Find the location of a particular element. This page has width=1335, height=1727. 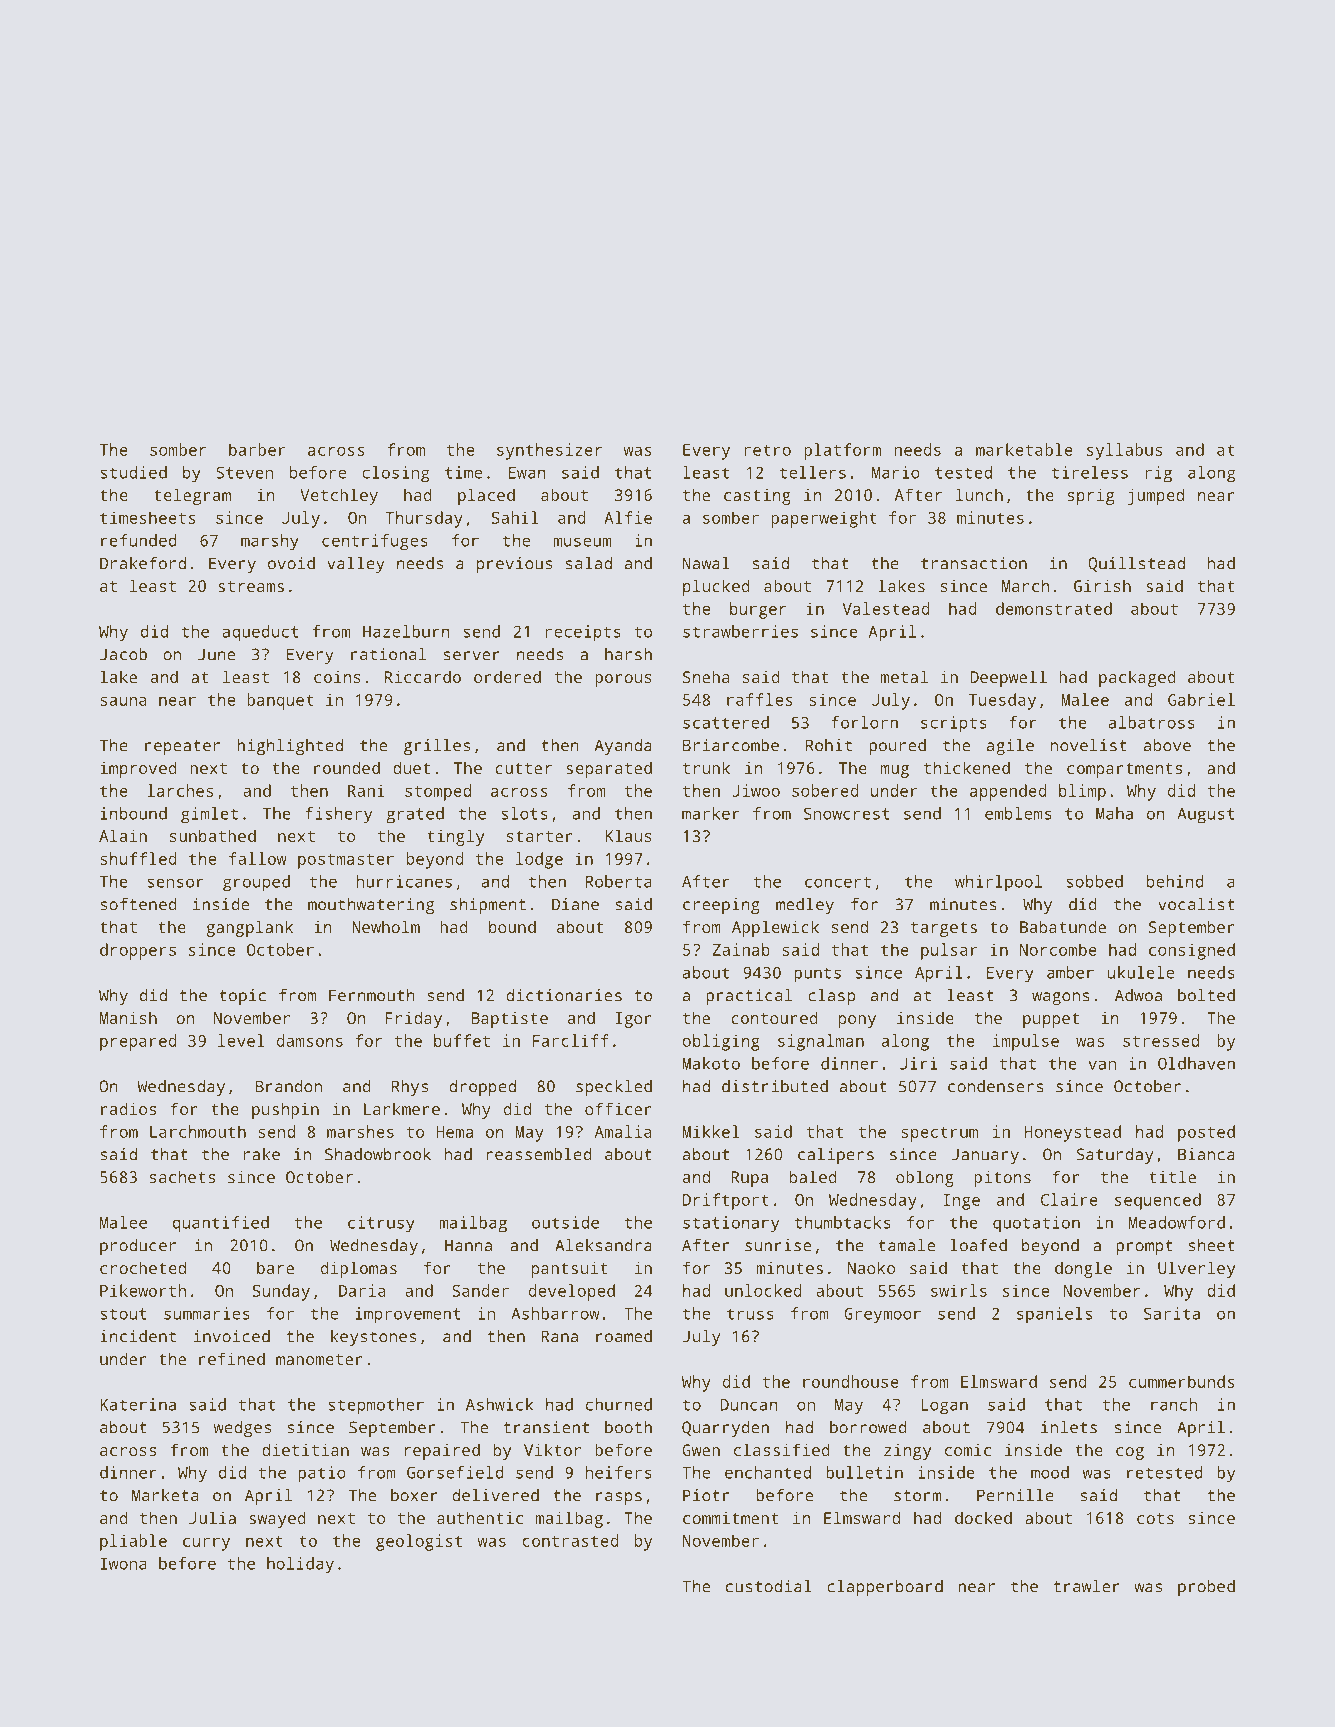

Gabriel is located at coordinates (1201, 699).
